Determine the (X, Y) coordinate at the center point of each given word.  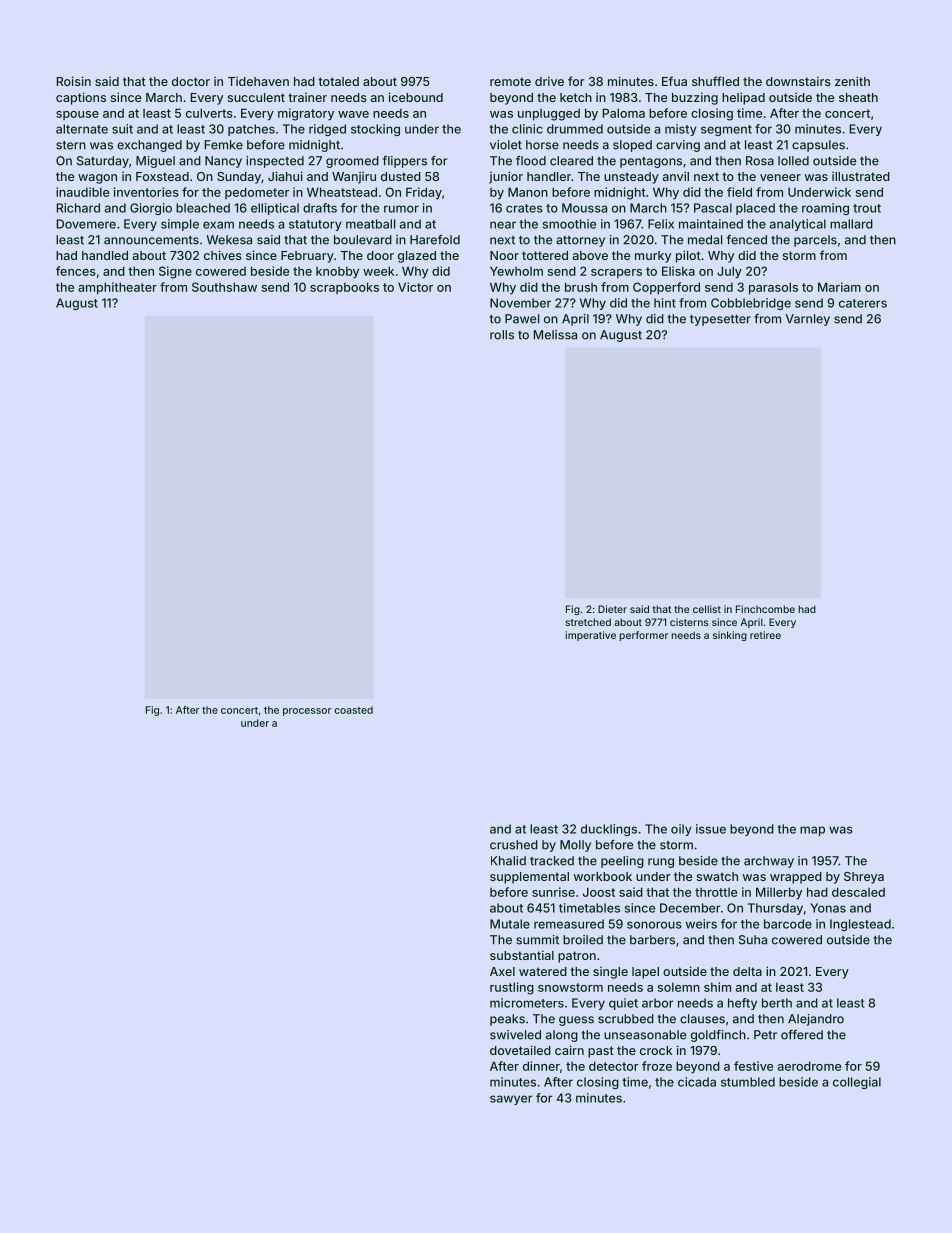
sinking (730, 636)
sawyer (511, 1100)
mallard (851, 224)
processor (307, 712)
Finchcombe (765, 609)
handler (549, 176)
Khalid (508, 861)
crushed (514, 845)
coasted (354, 710)
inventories (146, 192)
